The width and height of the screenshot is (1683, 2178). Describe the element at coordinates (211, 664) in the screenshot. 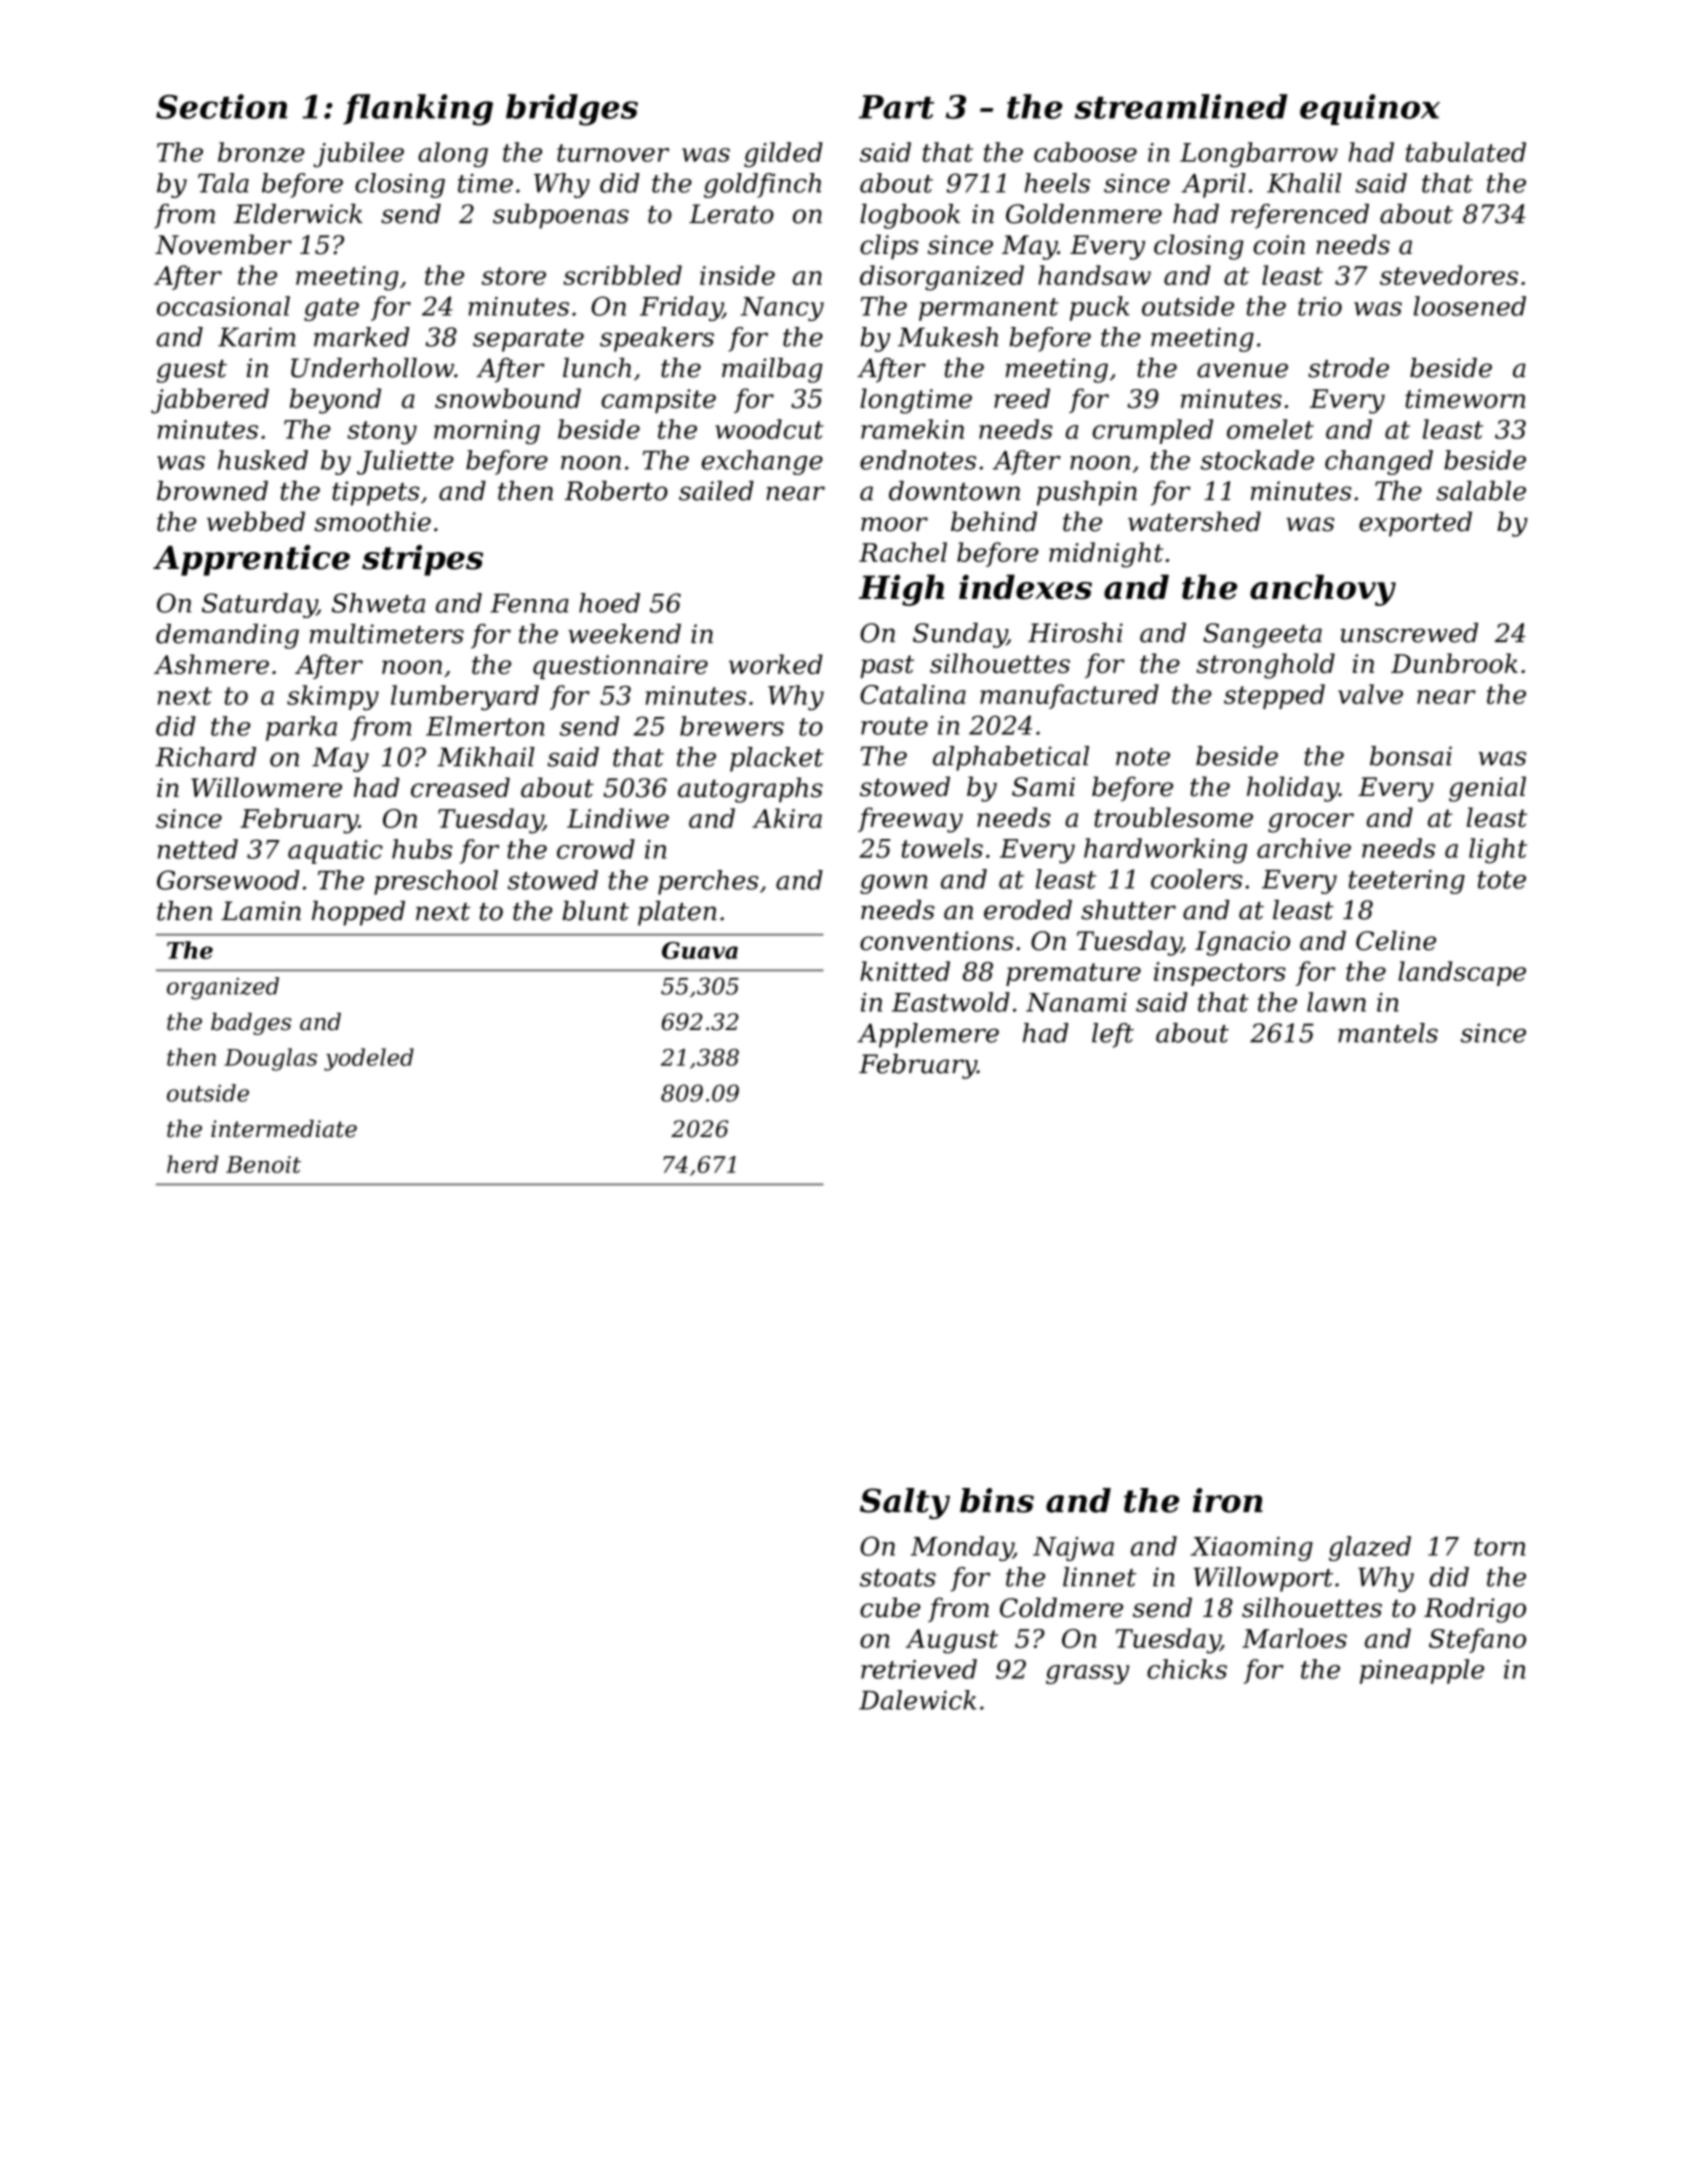

I see `Ashmere` at that location.
